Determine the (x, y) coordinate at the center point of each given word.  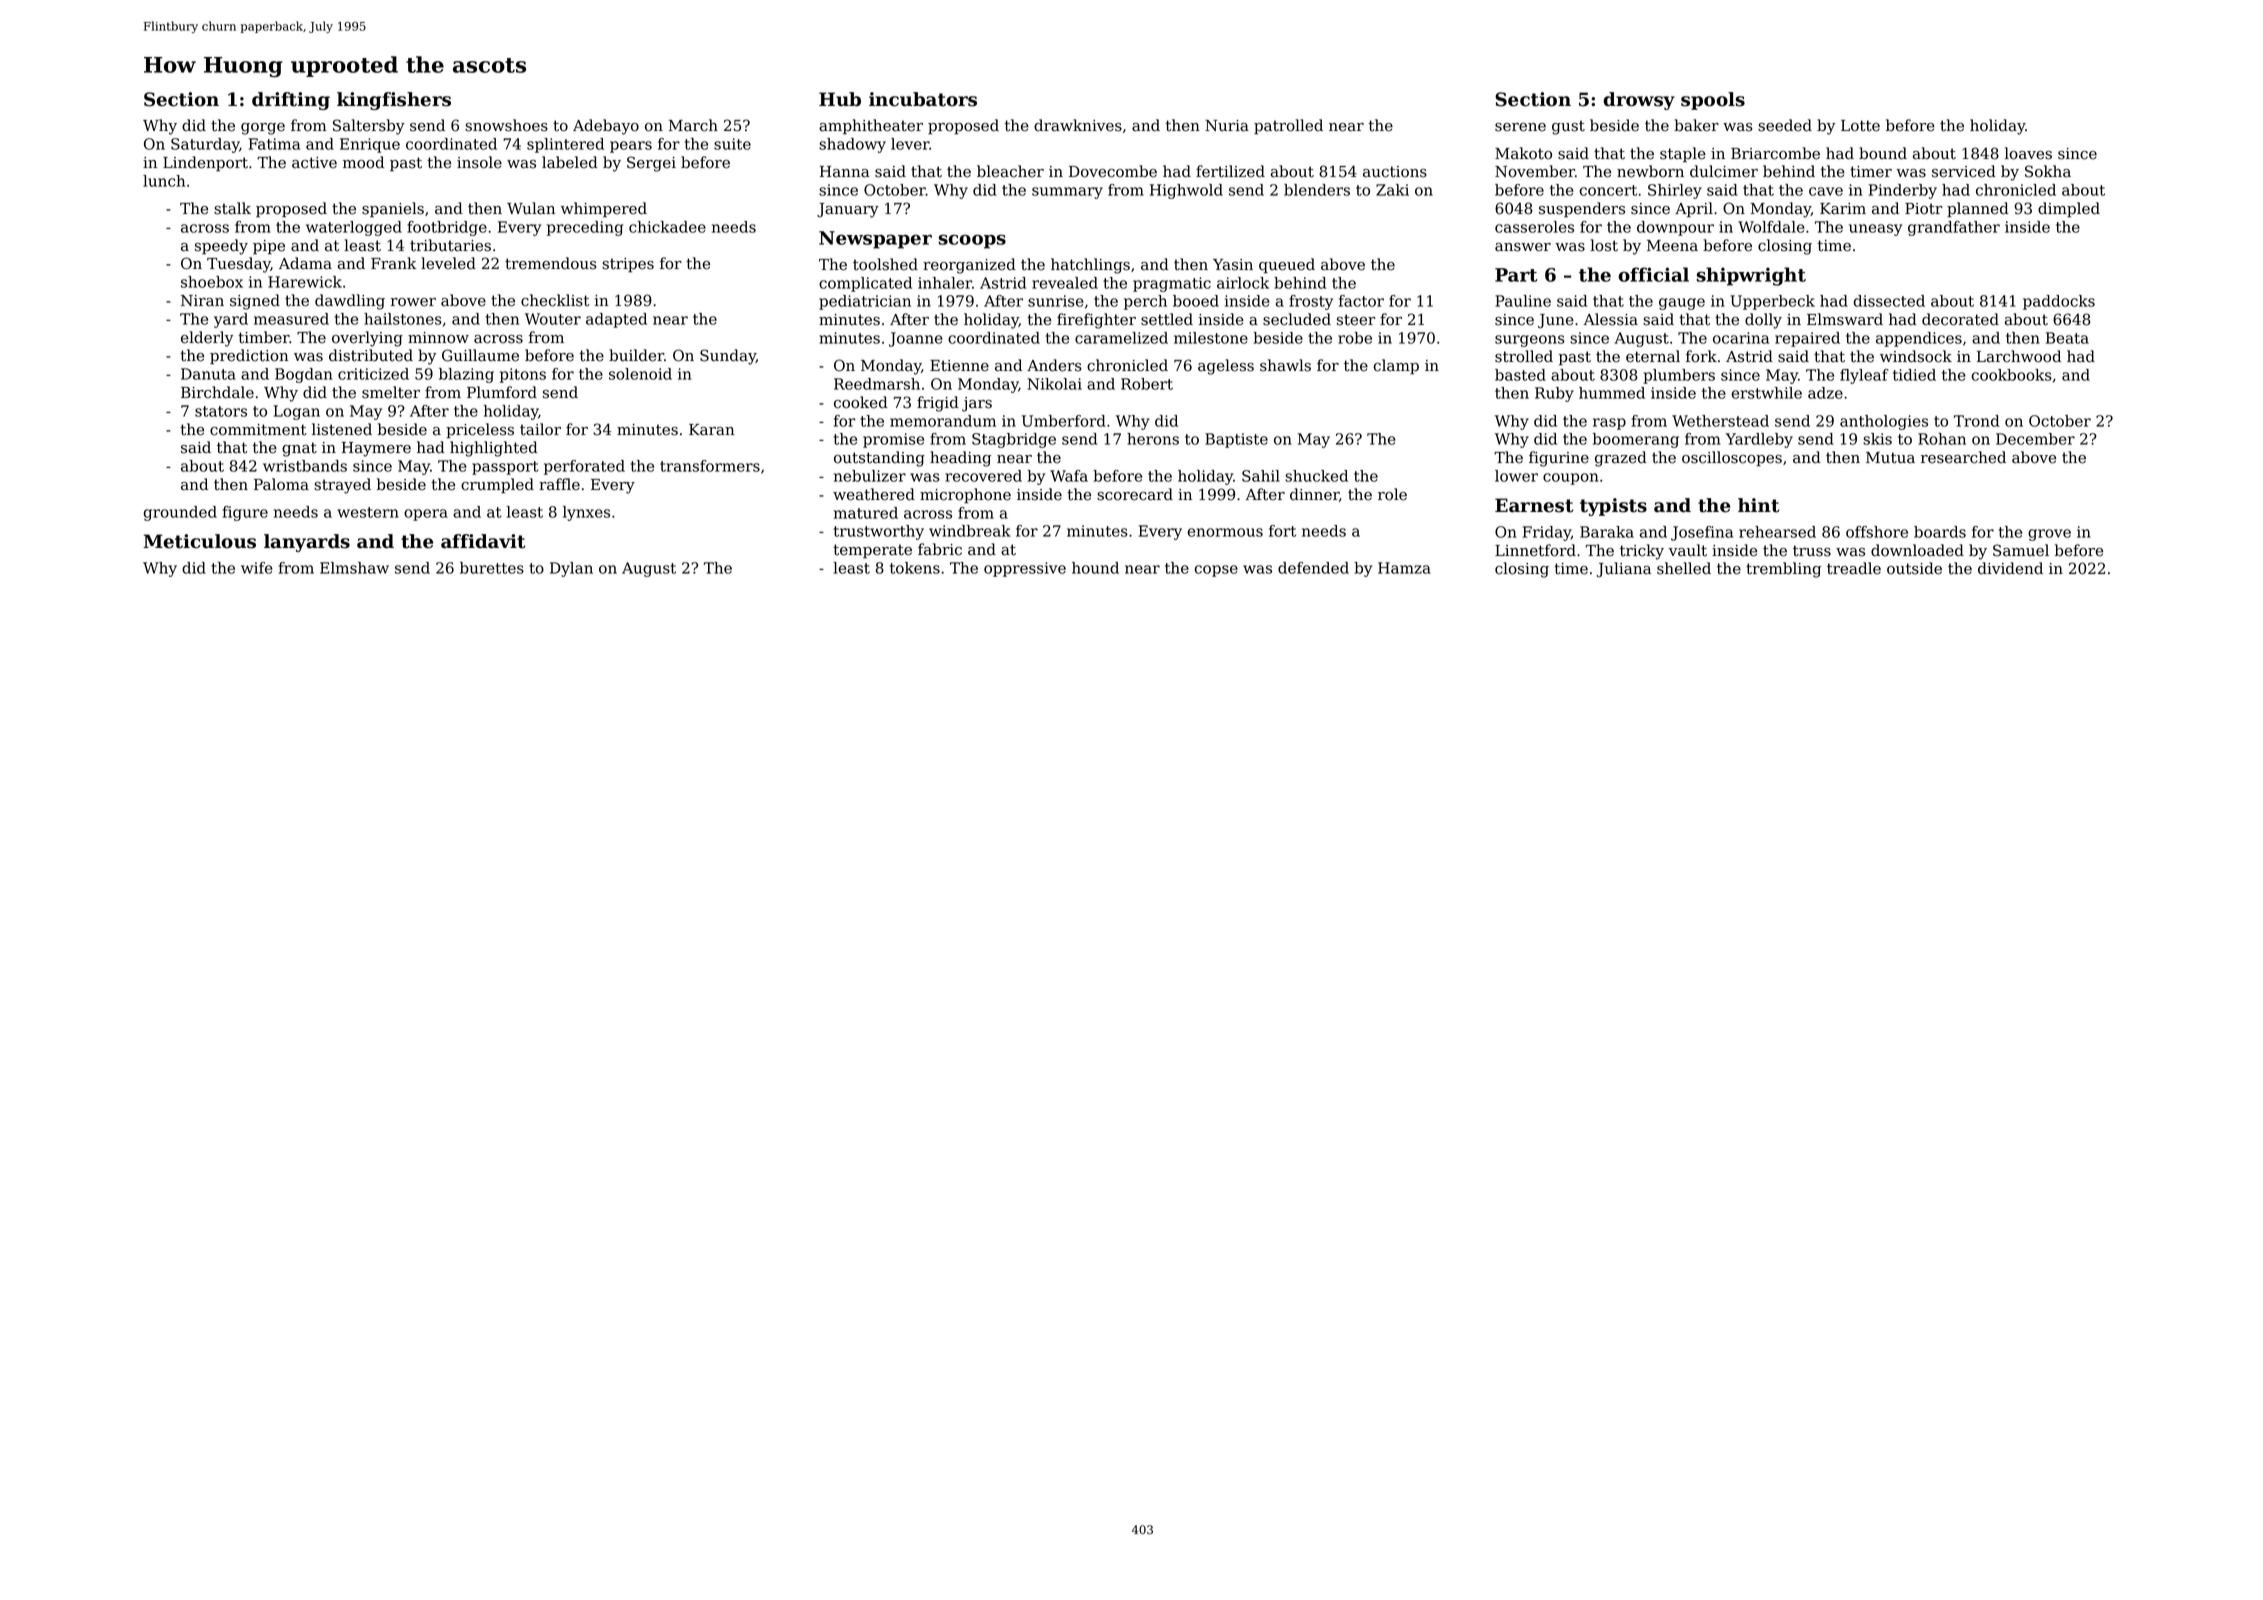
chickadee (667, 227)
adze (1825, 393)
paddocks (2059, 302)
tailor (540, 429)
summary (1067, 193)
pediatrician (865, 302)
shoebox (212, 282)
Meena (1672, 246)
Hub (840, 99)
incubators (923, 99)
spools (1713, 101)
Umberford (1064, 421)
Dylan (571, 569)
